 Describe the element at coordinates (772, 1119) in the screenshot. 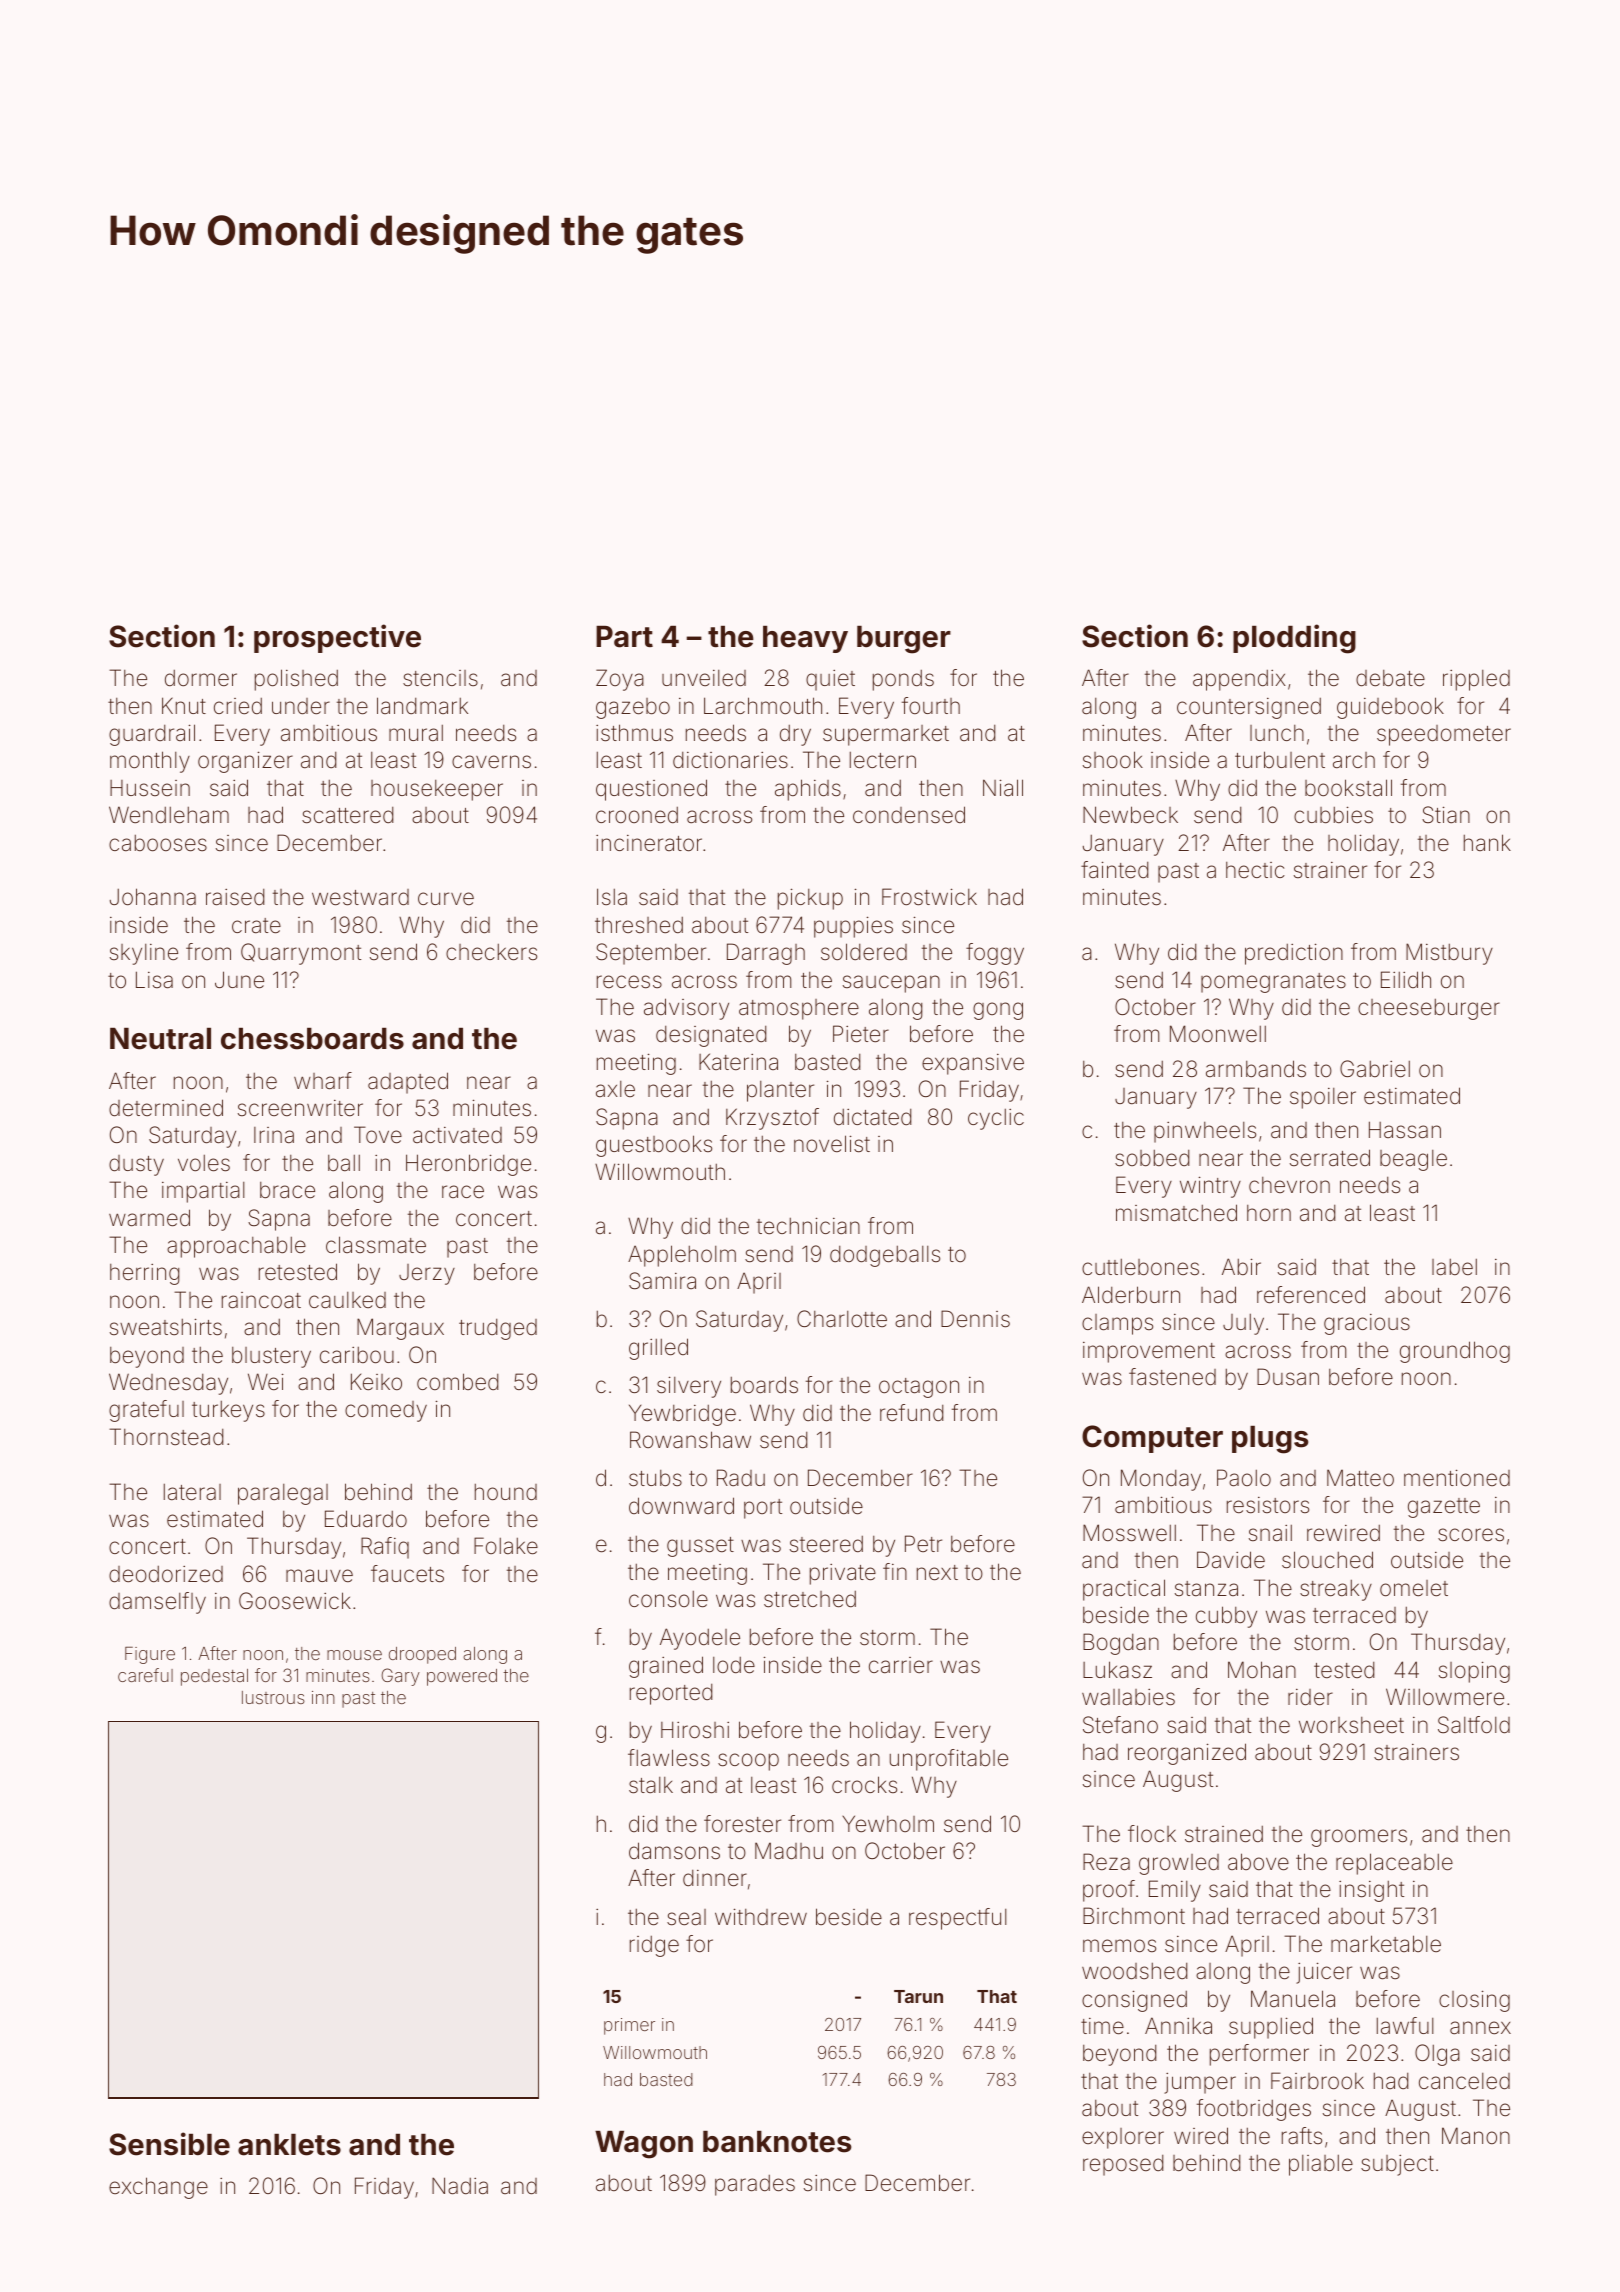

I see `Krzysztof` at that location.
